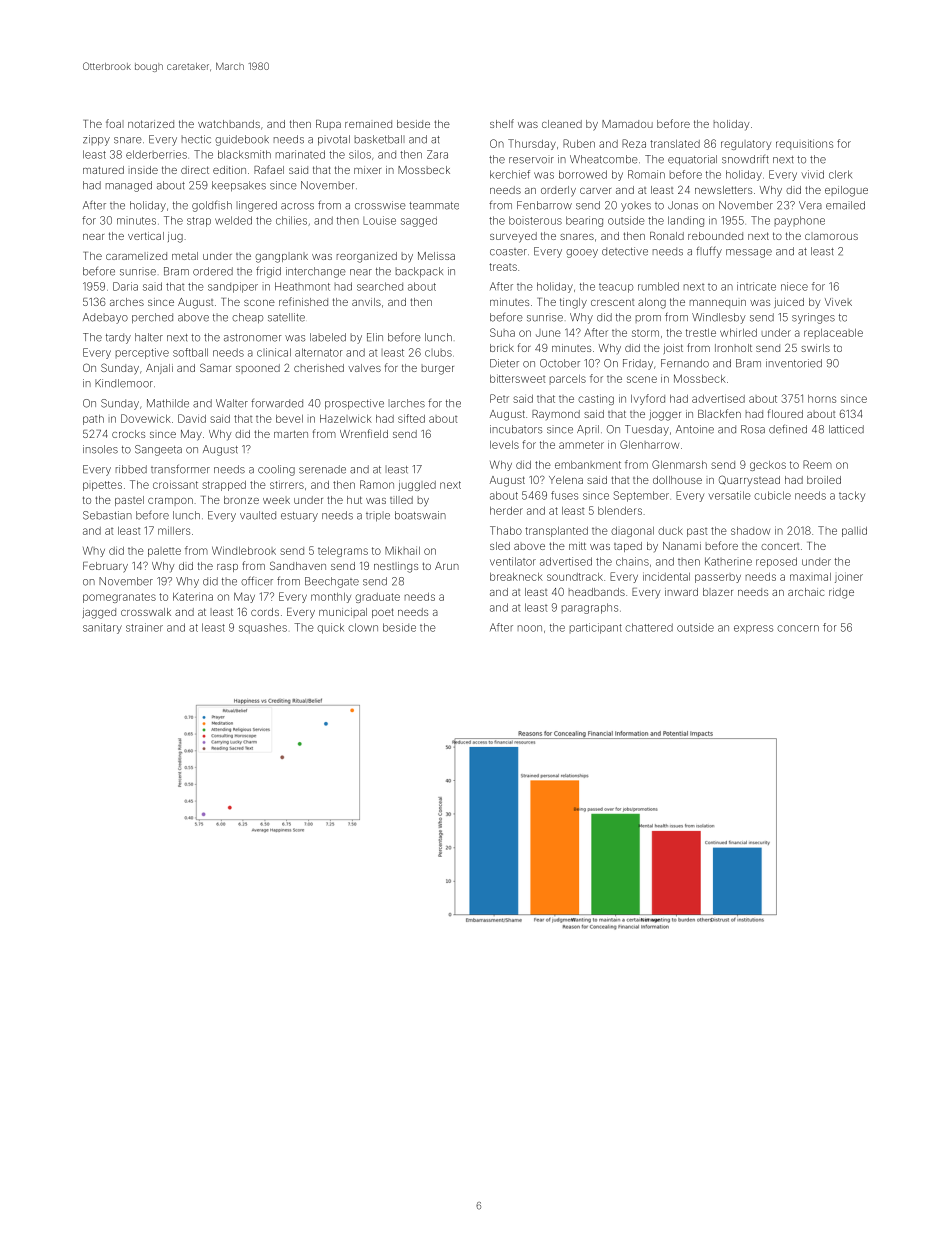  What do you see at coordinates (241, 500) in the screenshot?
I see `bronze` at bounding box center [241, 500].
